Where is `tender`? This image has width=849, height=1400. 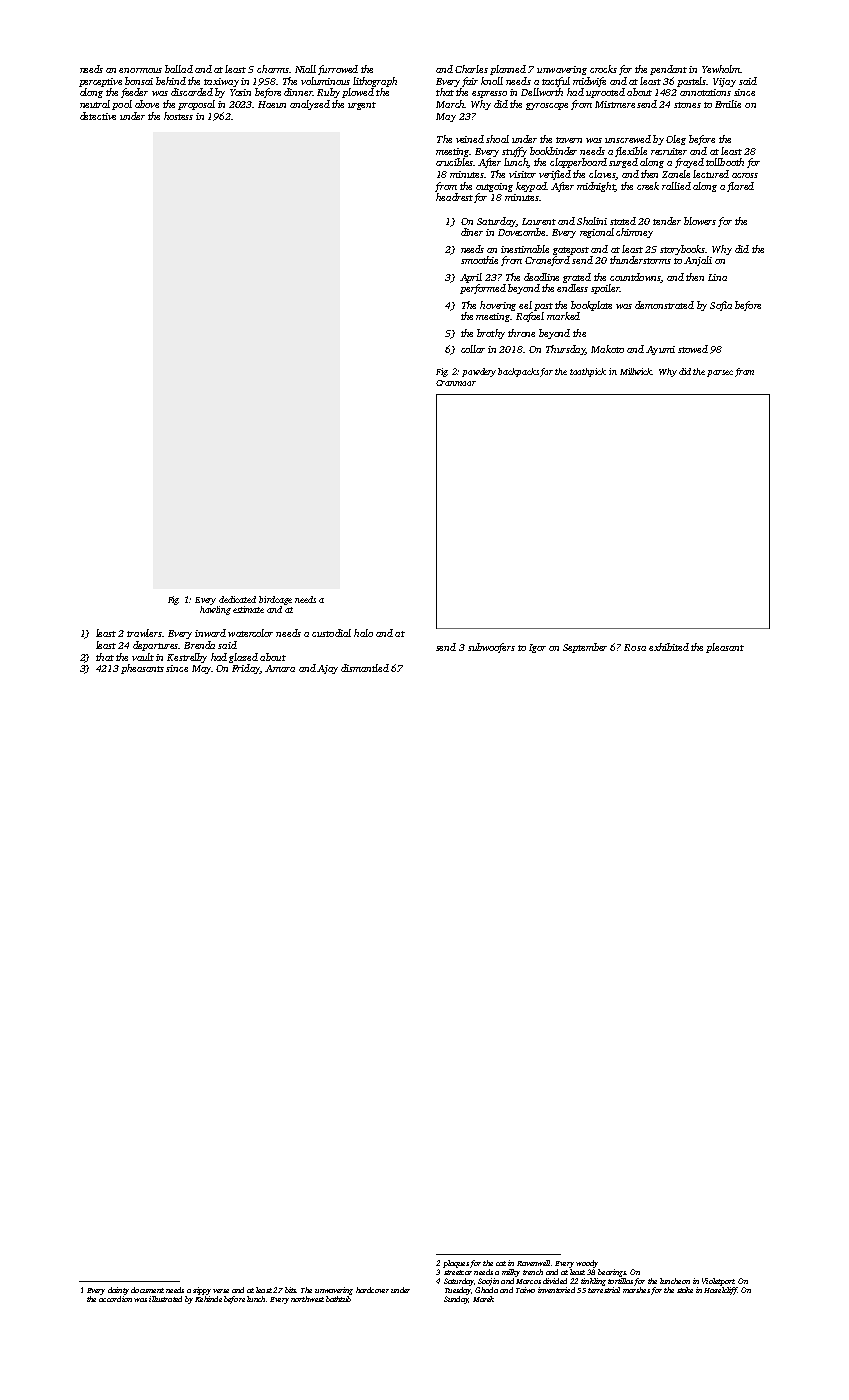 tender is located at coordinates (667, 221).
